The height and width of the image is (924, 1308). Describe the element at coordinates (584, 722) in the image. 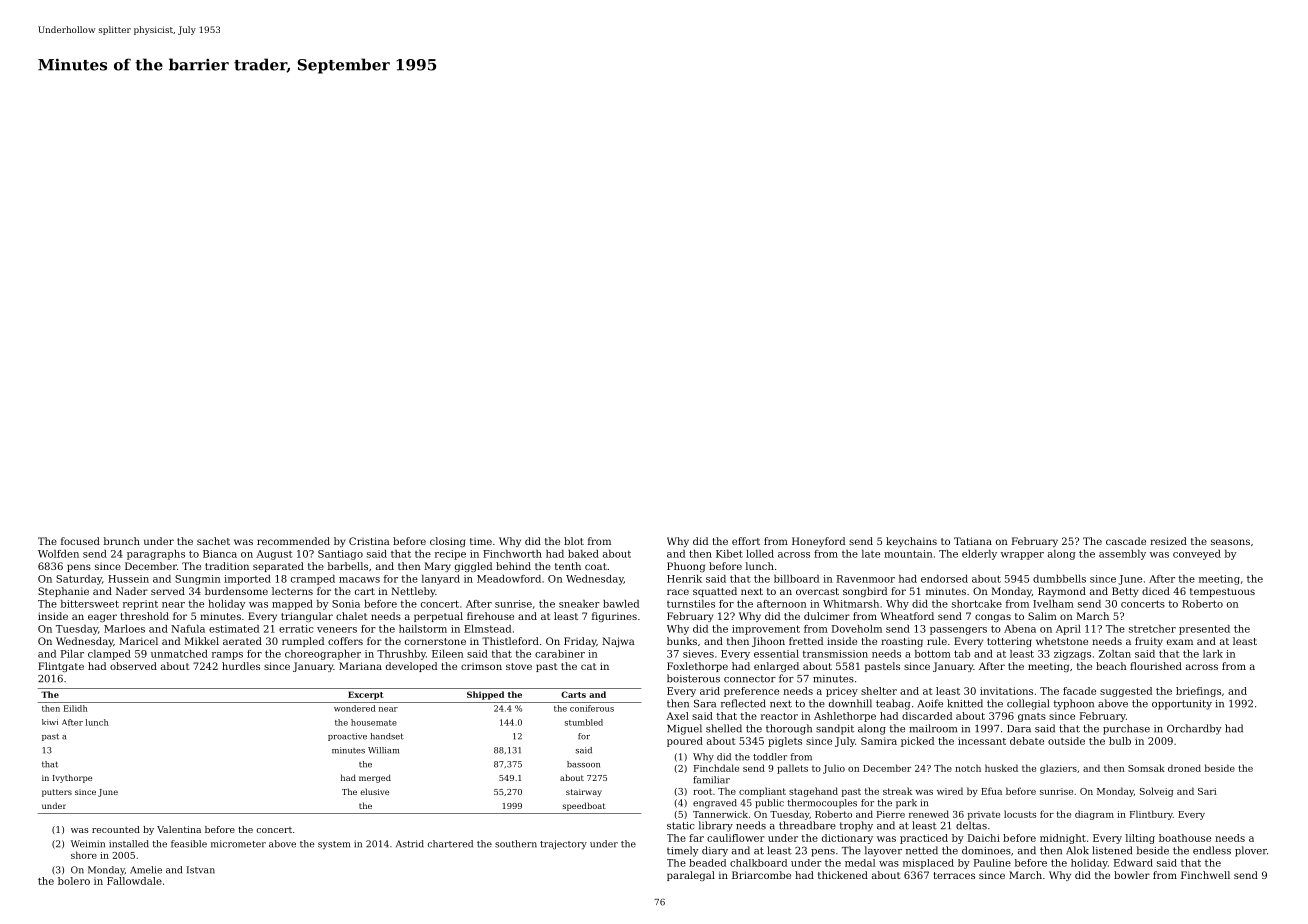

I see `stumbled` at that location.
